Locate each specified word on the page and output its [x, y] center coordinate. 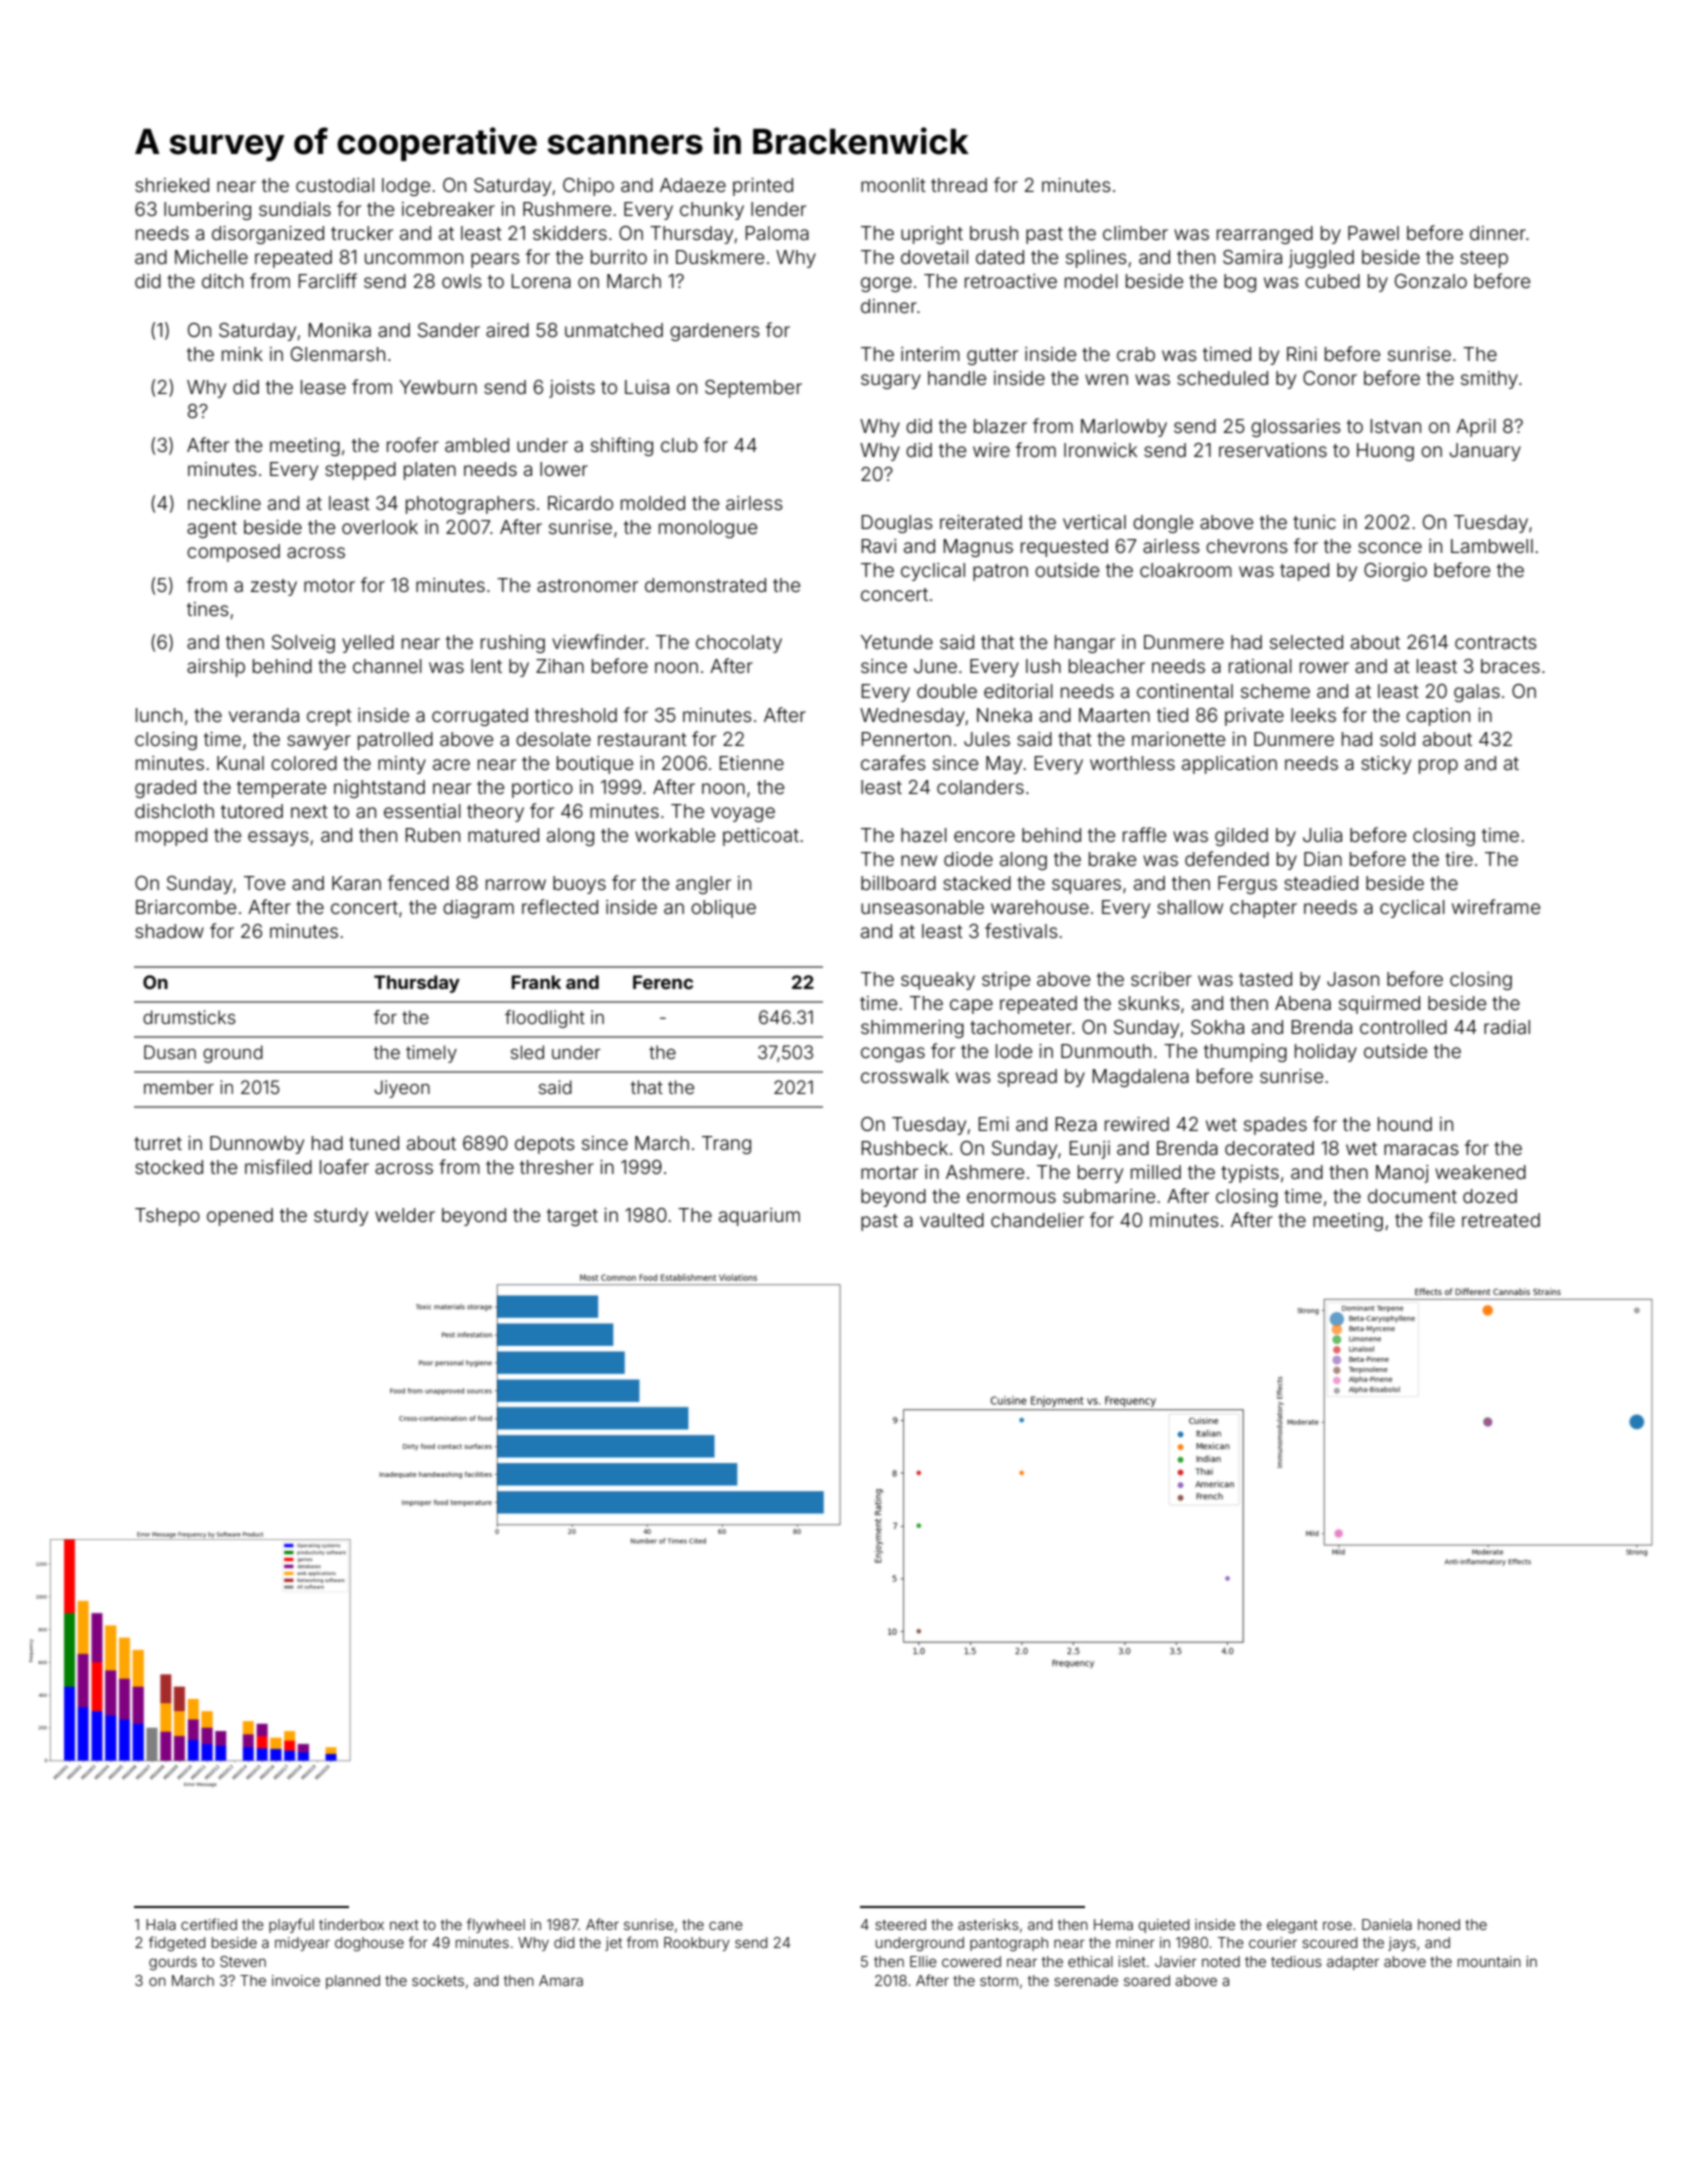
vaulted [952, 1220]
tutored [252, 811]
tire [1459, 859]
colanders [980, 787]
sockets [438, 1980]
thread [959, 185]
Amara [561, 1980]
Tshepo [167, 1217]
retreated [1501, 1220]
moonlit [893, 185]
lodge [406, 187]
